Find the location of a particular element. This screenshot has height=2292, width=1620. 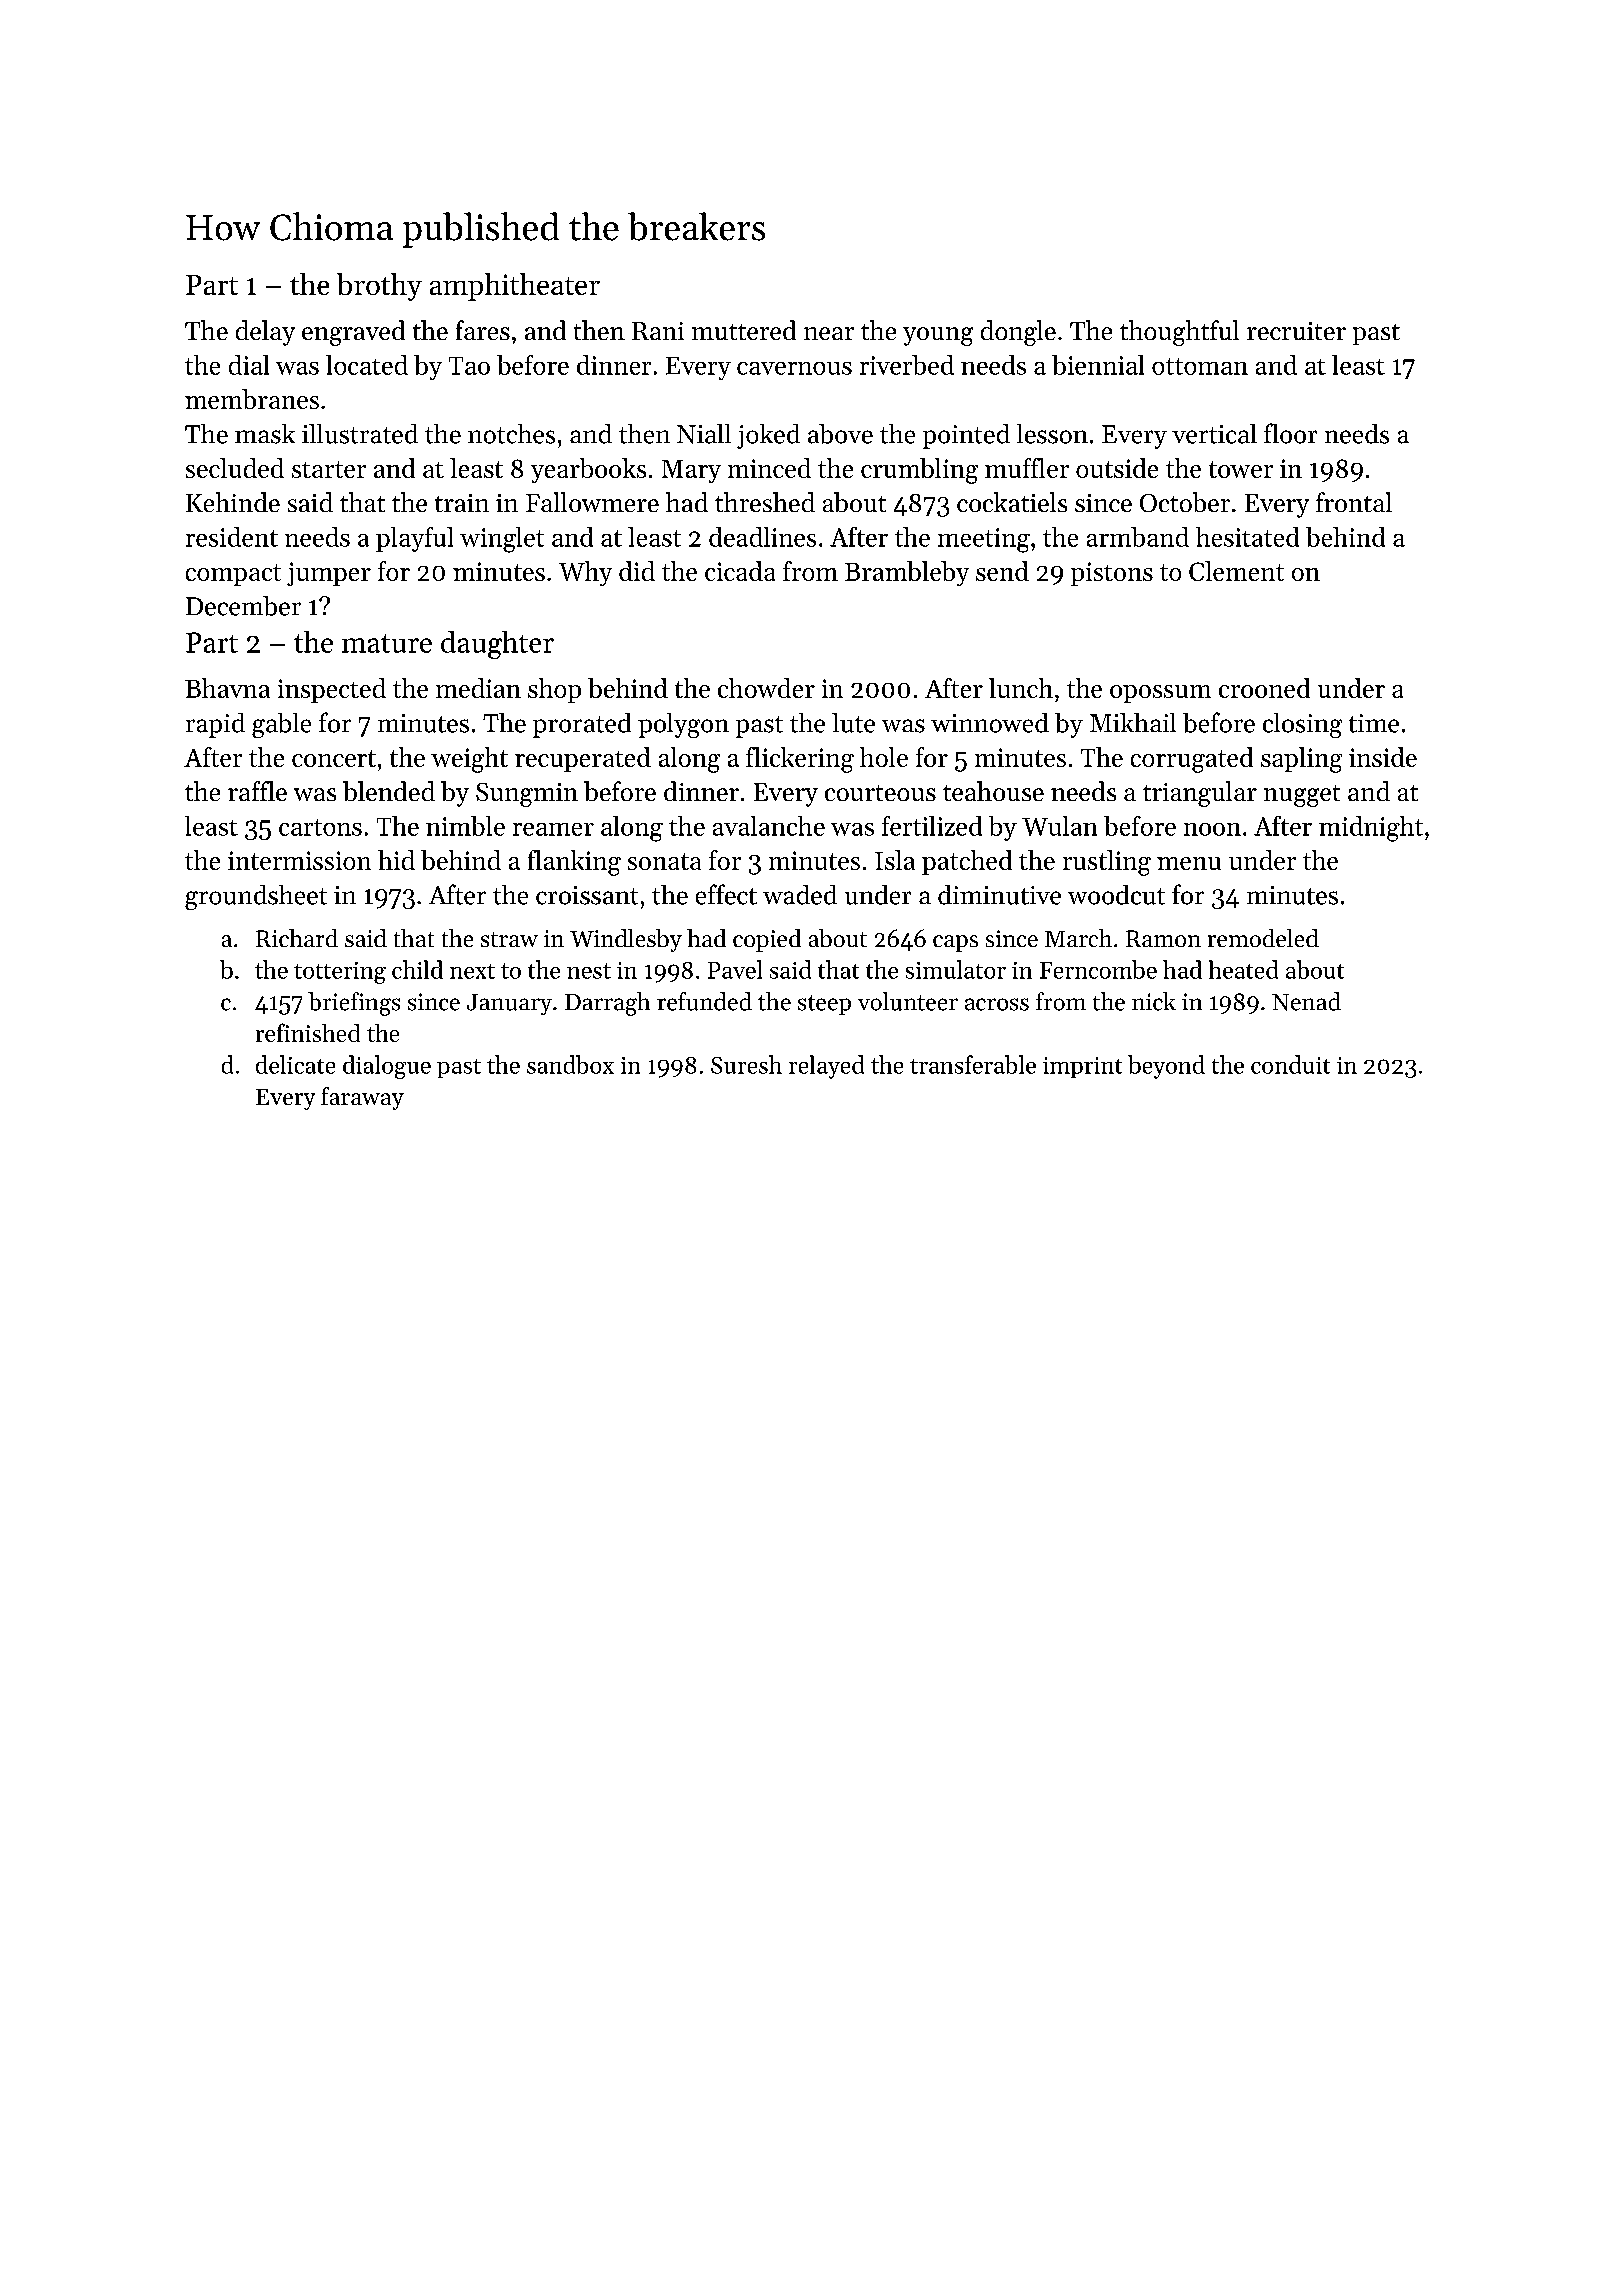

thoughtful is located at coordinates (1179, 333).
